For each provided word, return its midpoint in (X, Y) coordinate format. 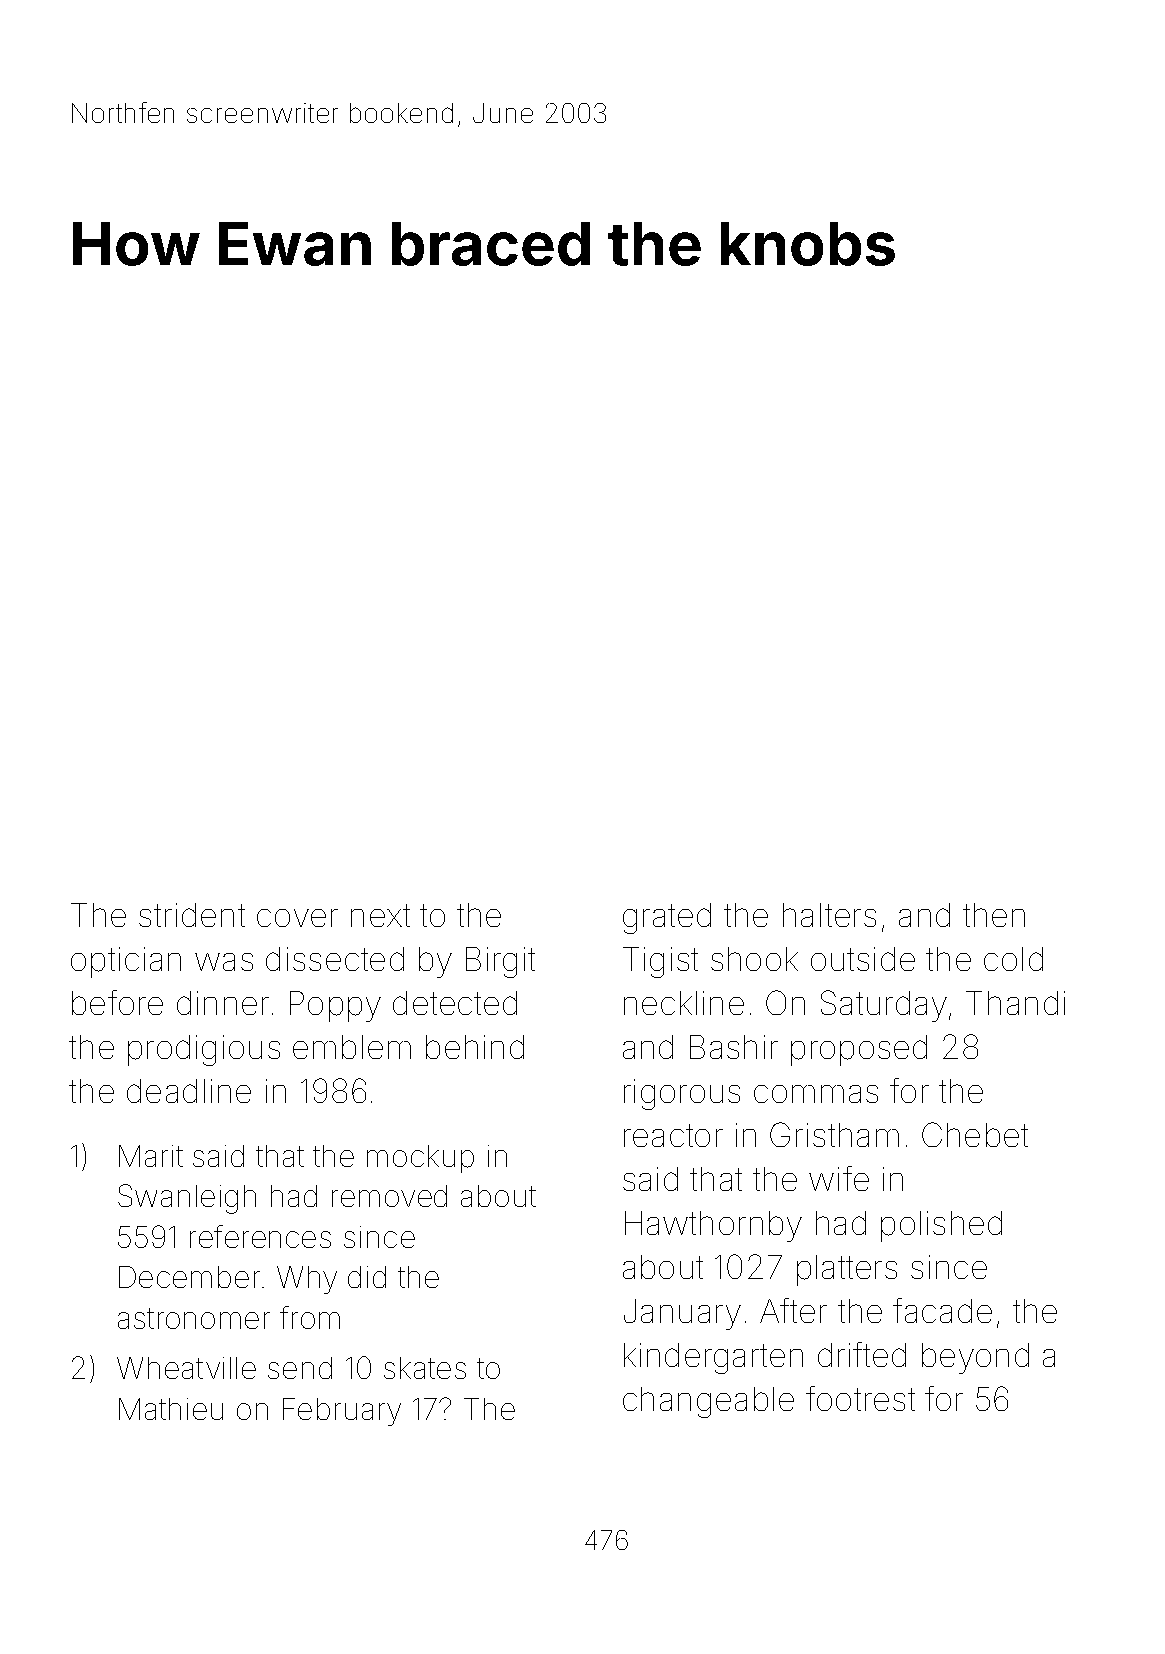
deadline (189, 1091)
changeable (708, 1402)
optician (126, 962)
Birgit (500, 962)
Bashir (734, 1047)
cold (1013, 959)
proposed (859, 1050)
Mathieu (171, 1409)
